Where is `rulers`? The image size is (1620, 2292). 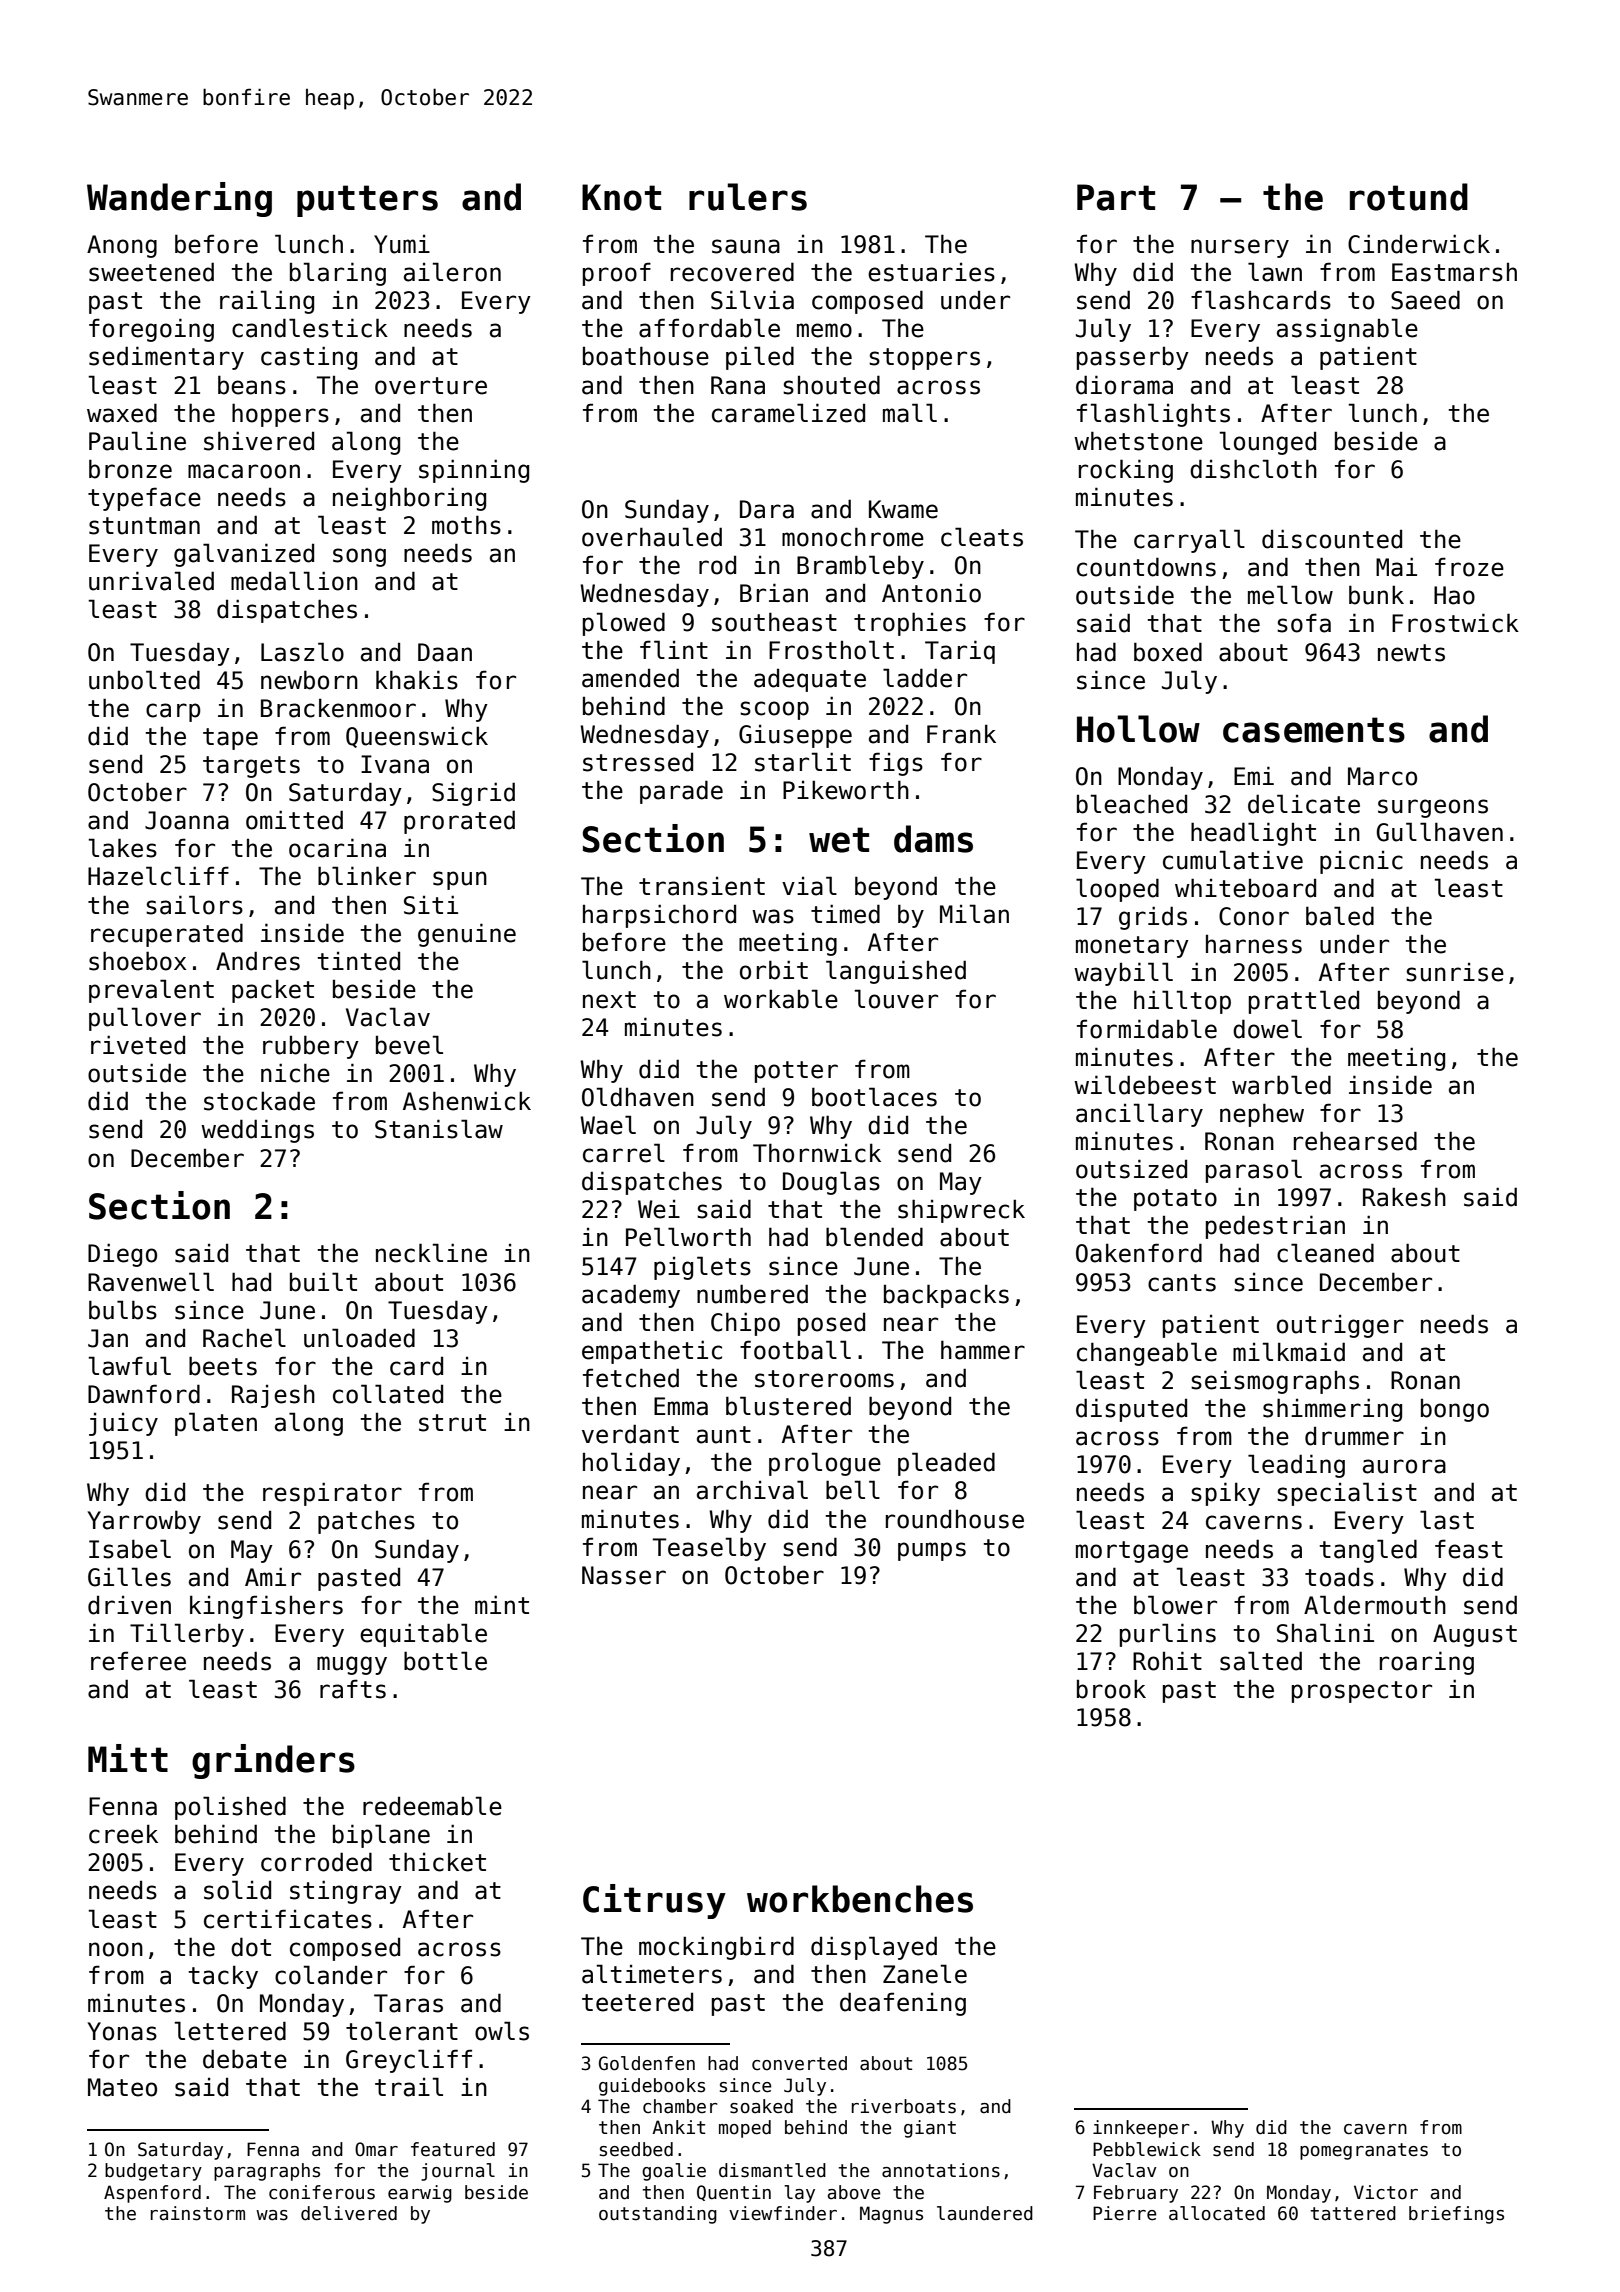
rulers is located at coordinates (748, 197).
